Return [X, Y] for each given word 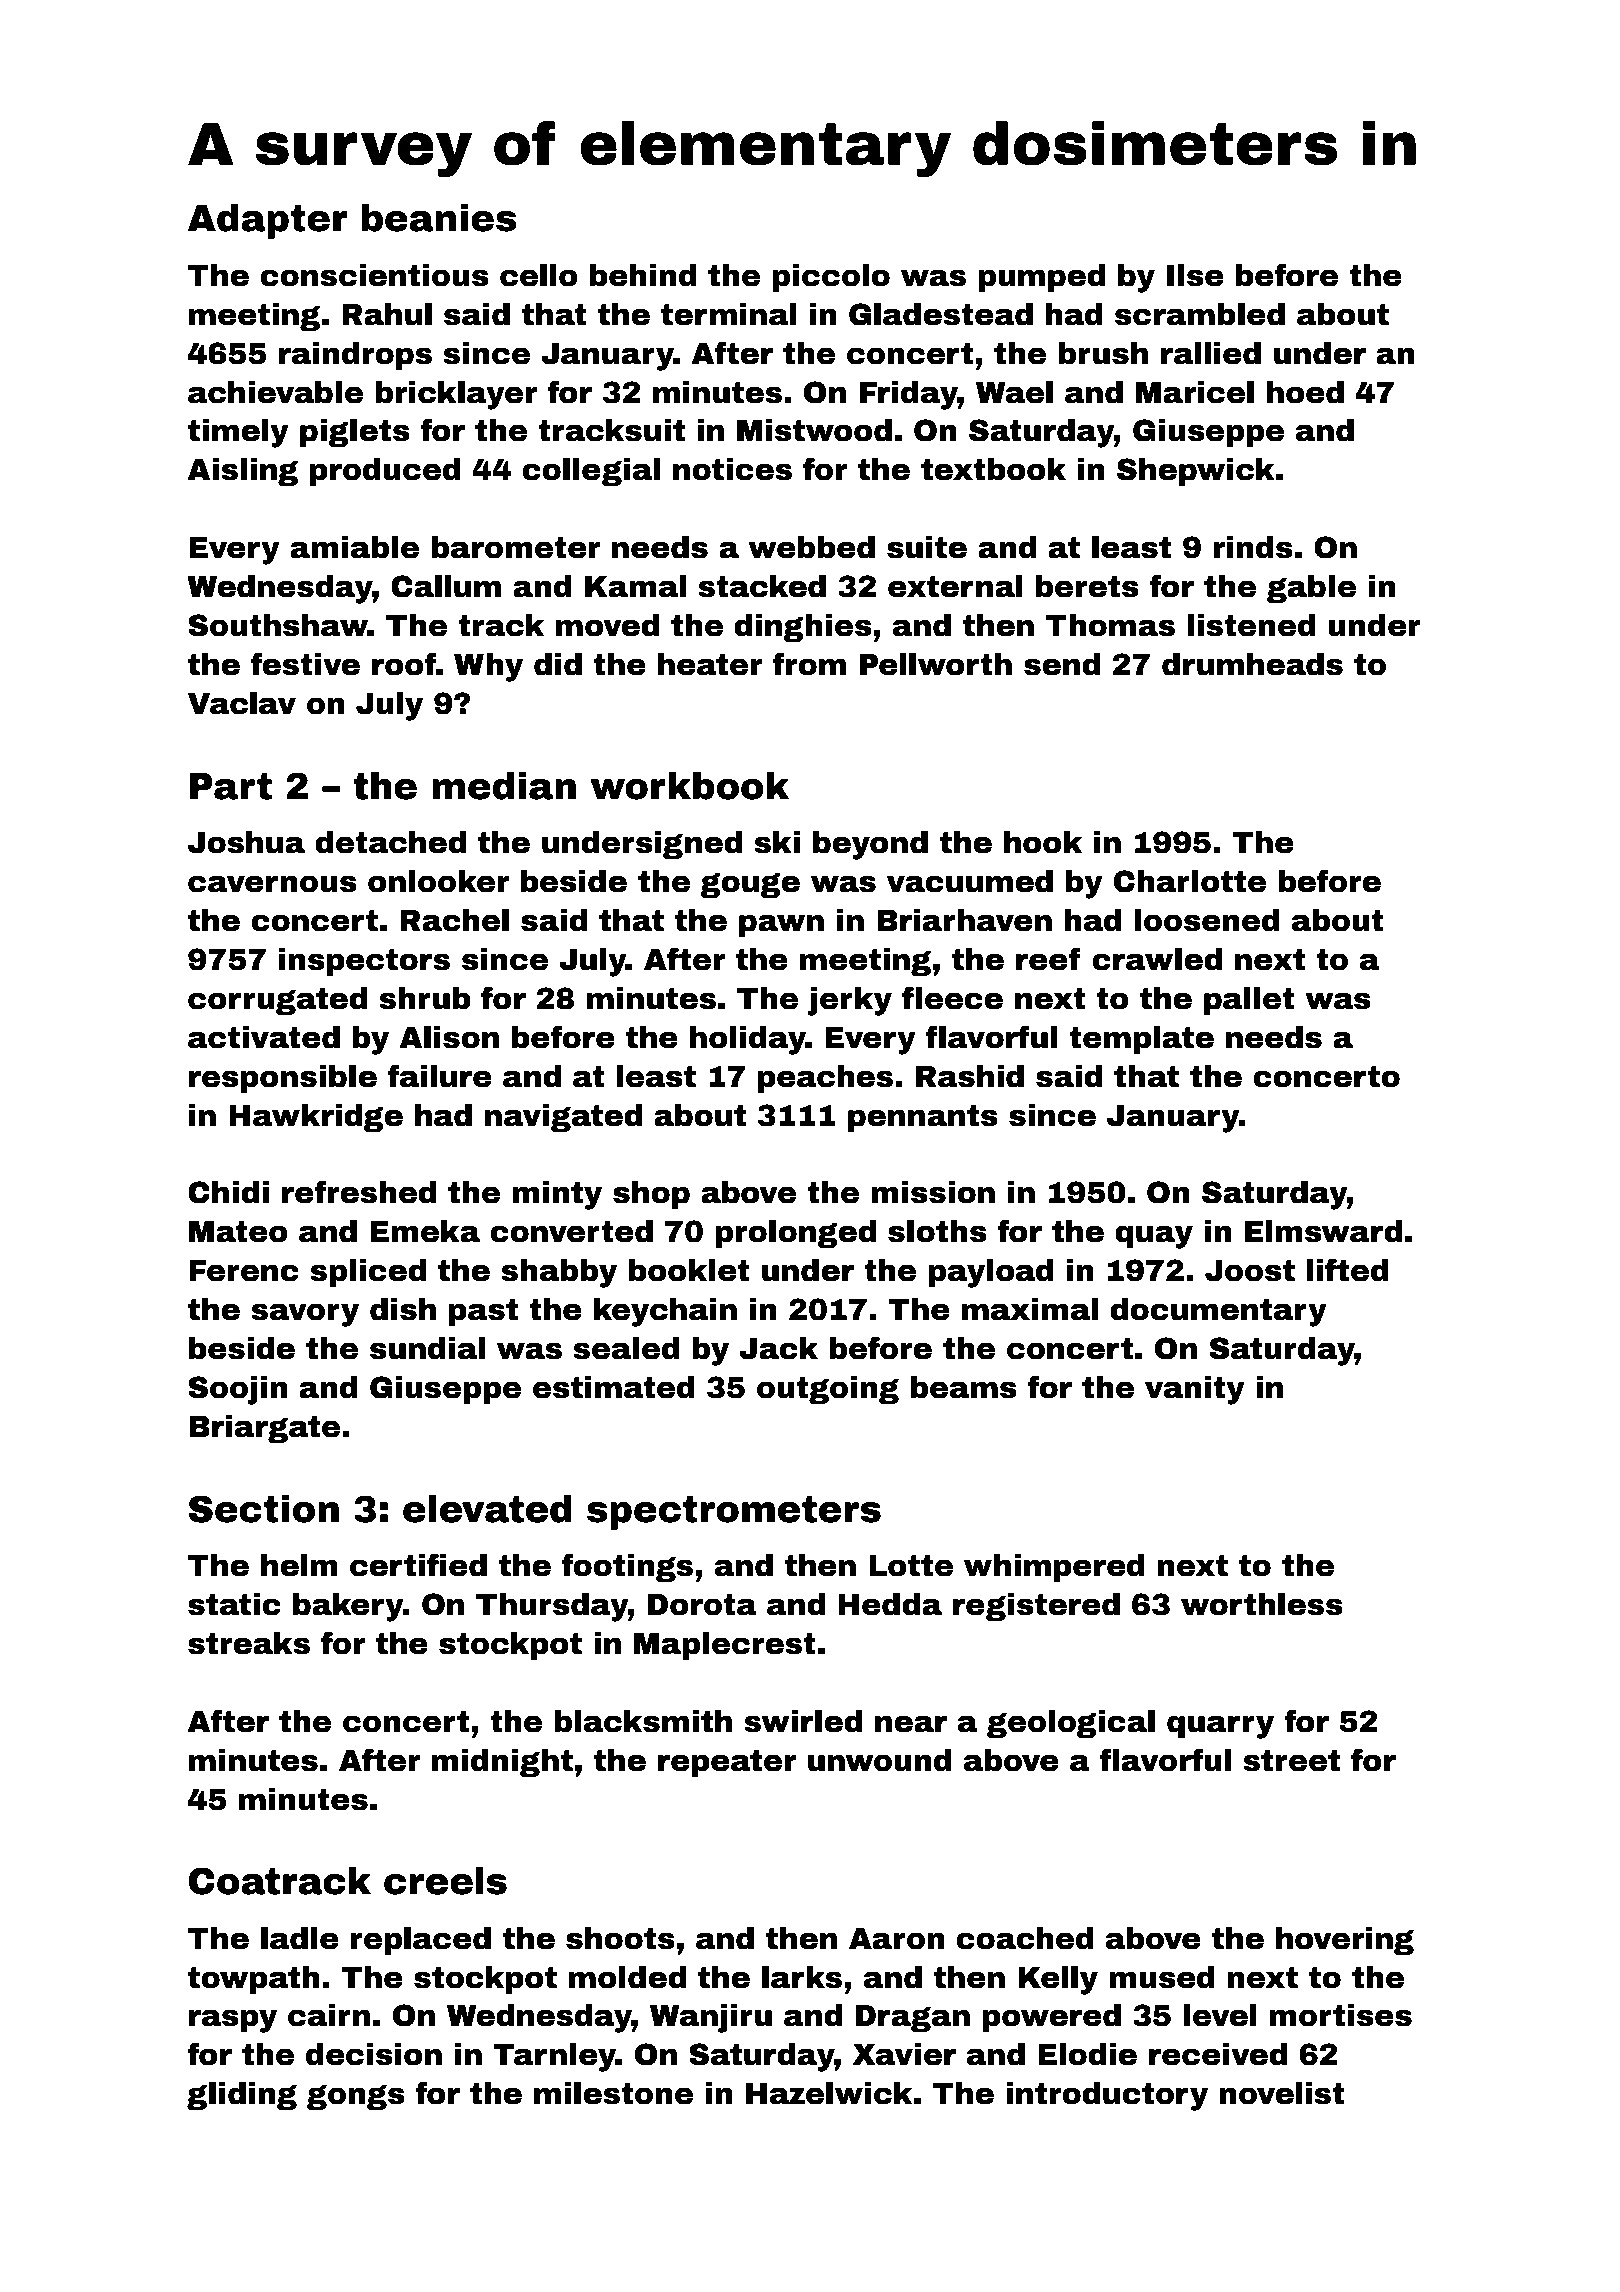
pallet [1249, 1001]
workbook [689, 786]
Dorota [702, 1605]
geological [1071, 1724]
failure [440, 1076]
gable [1311, 589]
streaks [249, 1643]
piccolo [831, 278]
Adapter [268, 221]
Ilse [1195, 275]
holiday [748, 1040]
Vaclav [242, 703]
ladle [300, 1938]
